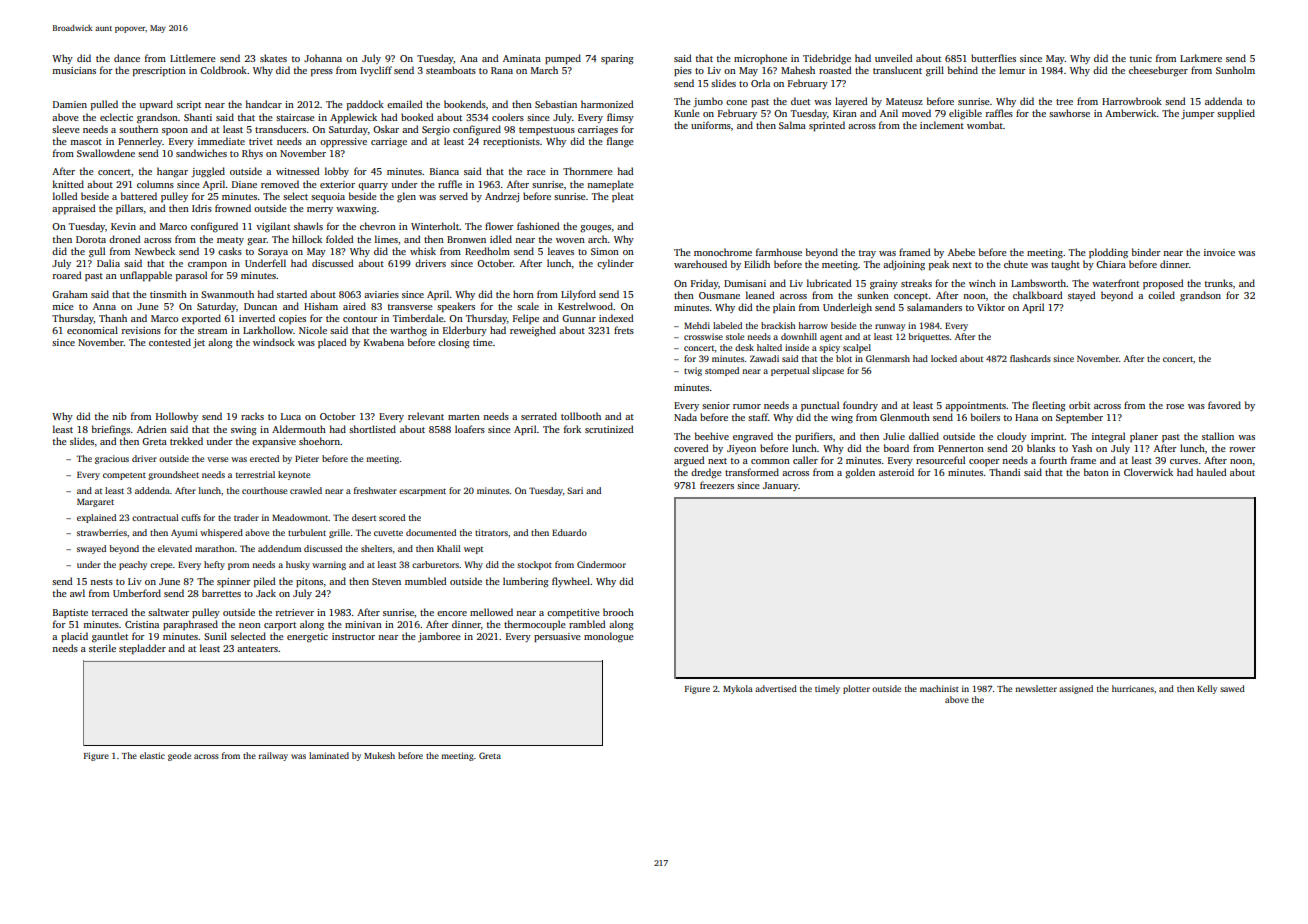 This screenshot has height=924, width=1308. I want to click on plodding, so click(1108, 253).
